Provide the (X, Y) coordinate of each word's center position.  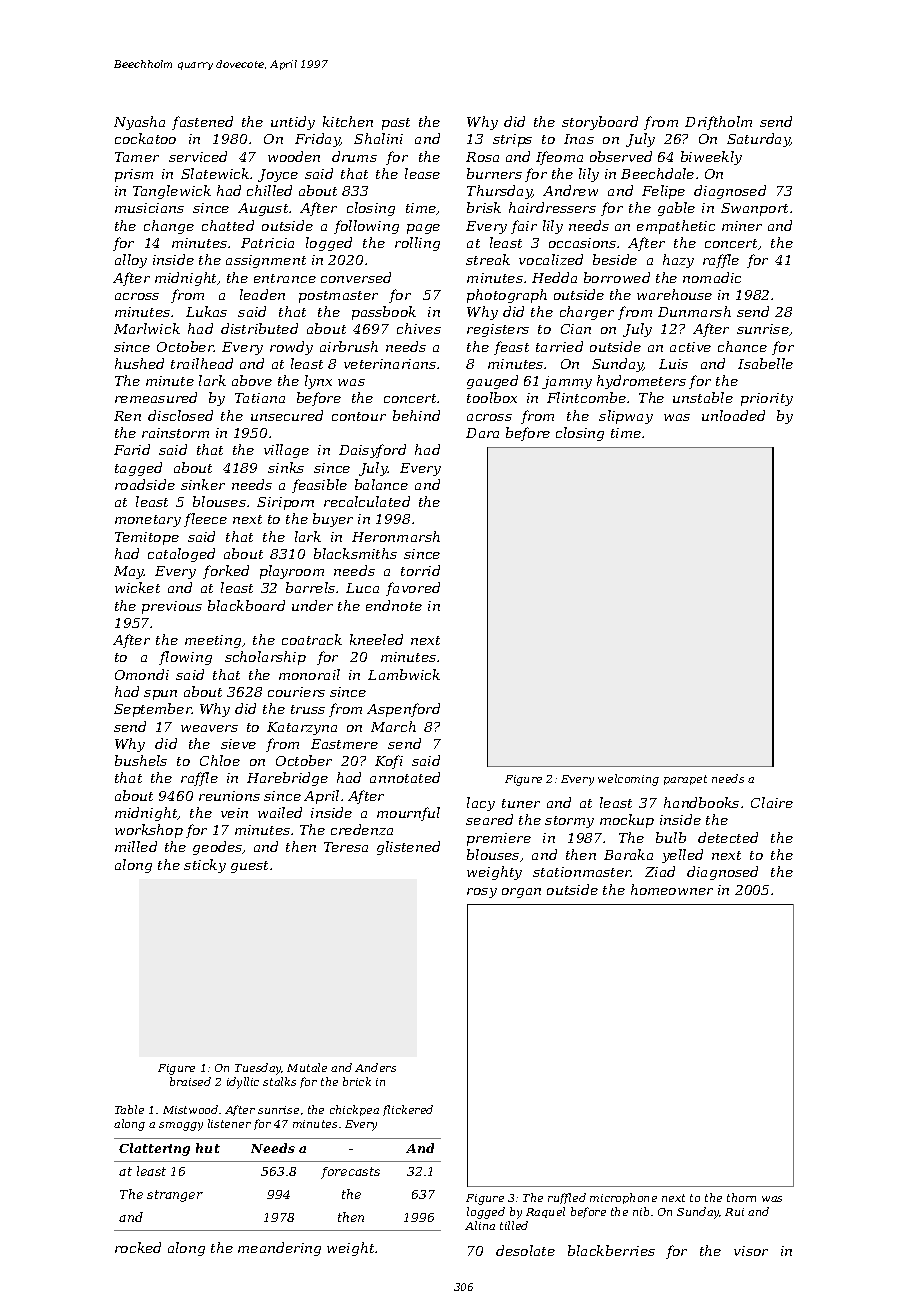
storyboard (600, 123)
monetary (148, 521)
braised (190, 1081)
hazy (678, 261)
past (396, 124)
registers (498, 330)
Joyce (278, 175)
